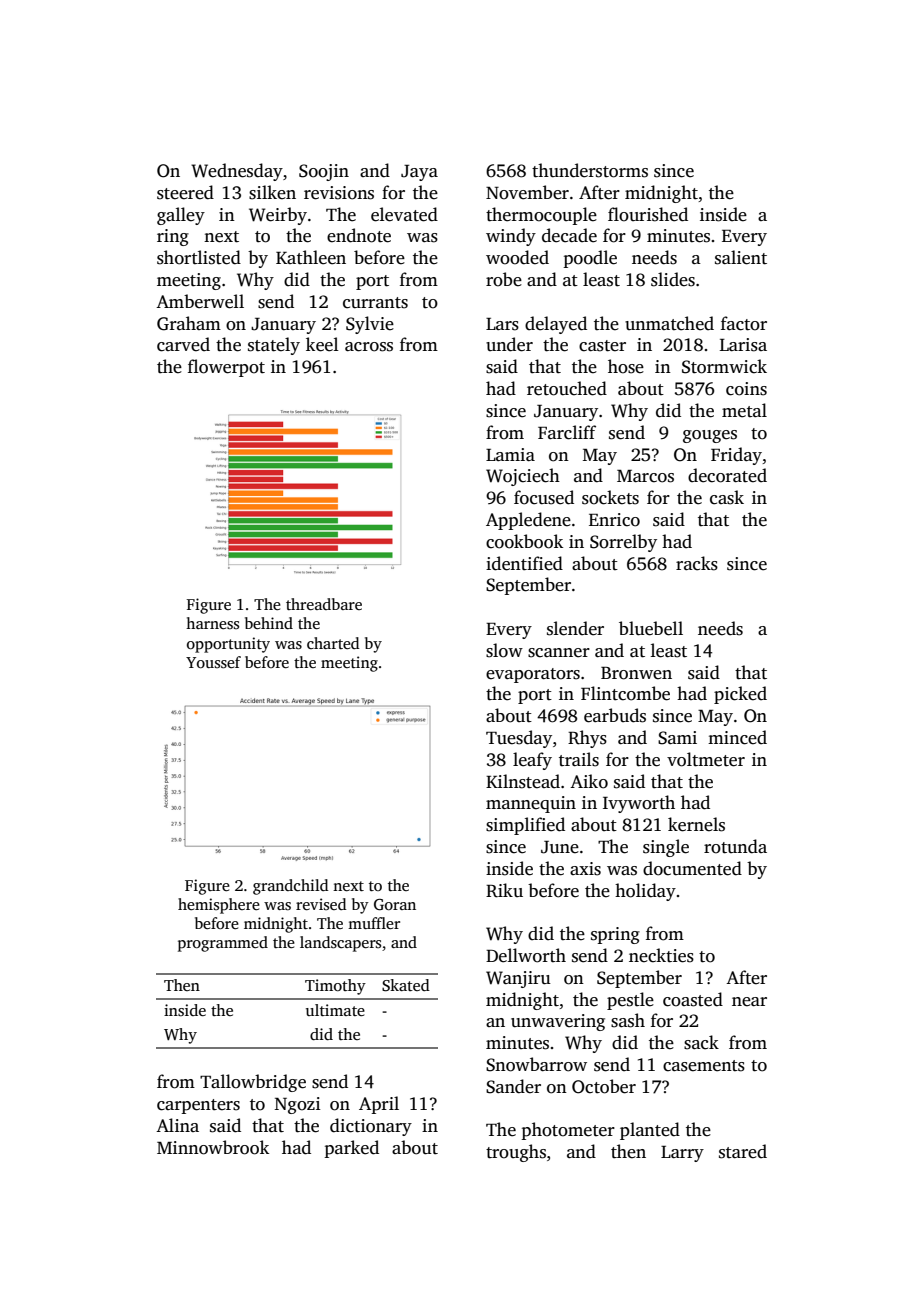 The height and width of the screenshot is (1311, 924). What do you see at coordinates (213, 1147) in the screenshot?
I see `Minnowbrook` at bounding box center [213, 1147].
